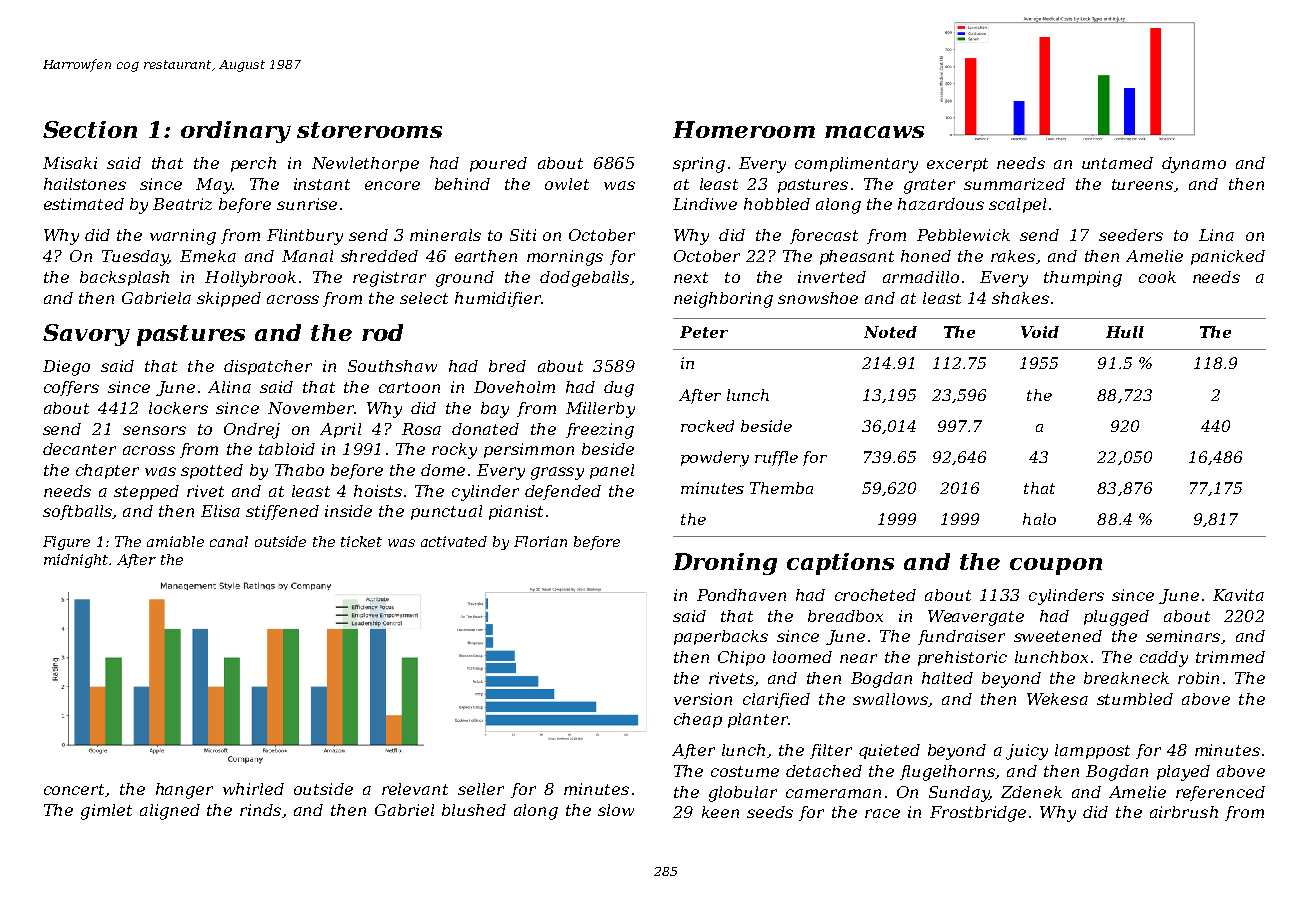 This screenshot has width=1308, height=924. Describe the element at coordinates (1116, 618) in the screenshot. I see `plugged` at that location.
